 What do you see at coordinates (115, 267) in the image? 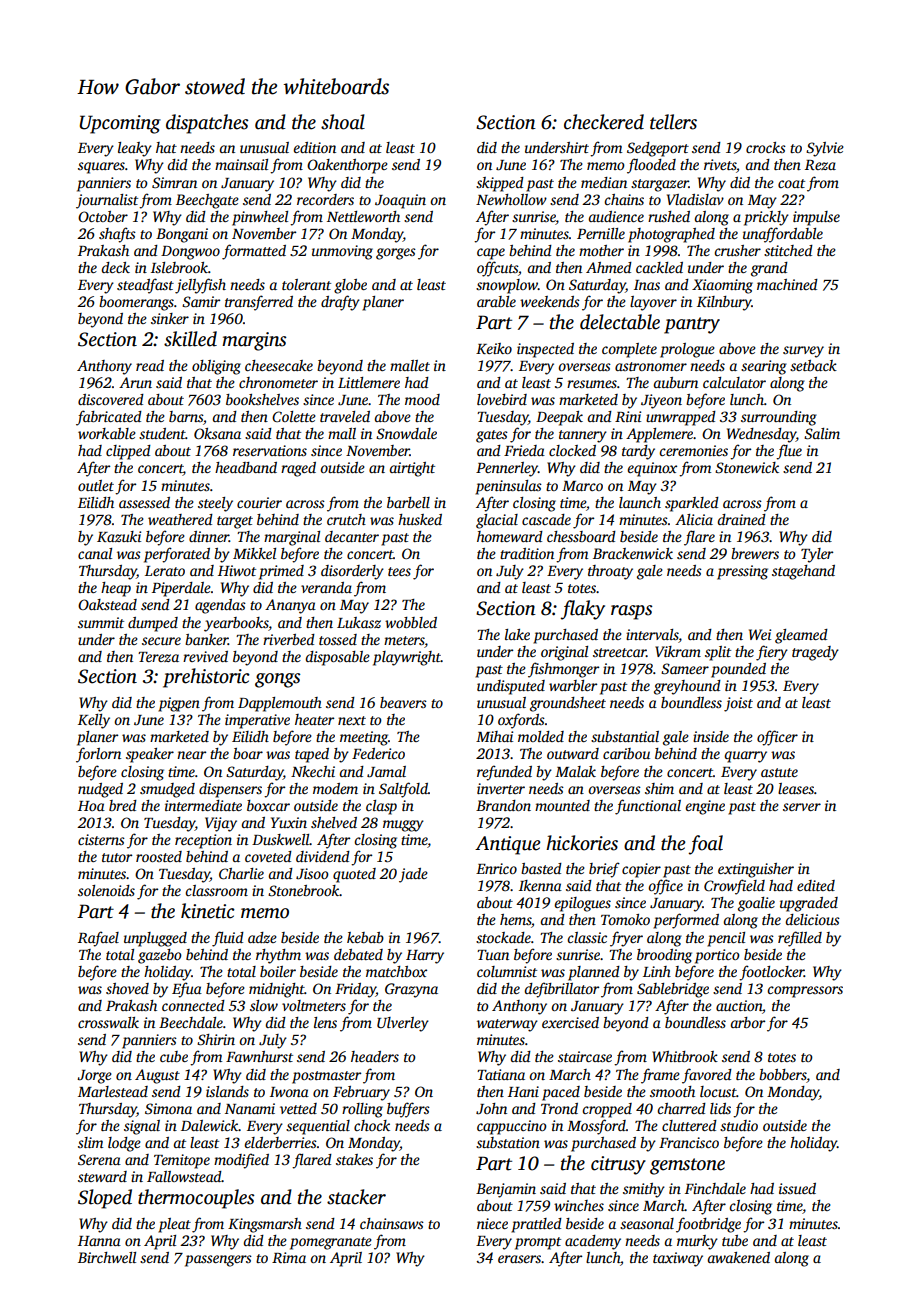
I see `deck` at bounding box center [115, 267].
